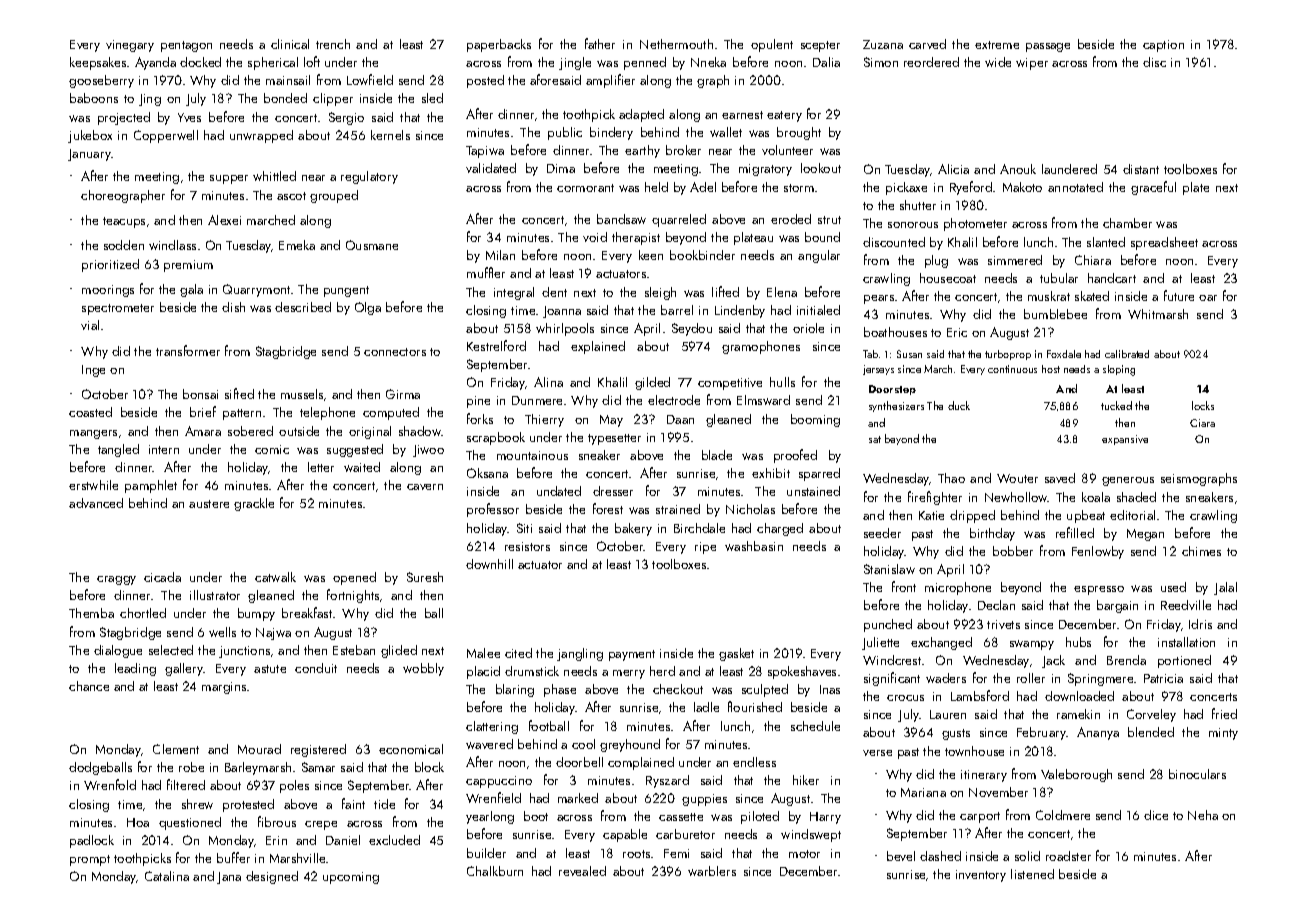  What do you see at coordinates (303, 307) in the document?
I see `described` at bounding box center [303, 307].
